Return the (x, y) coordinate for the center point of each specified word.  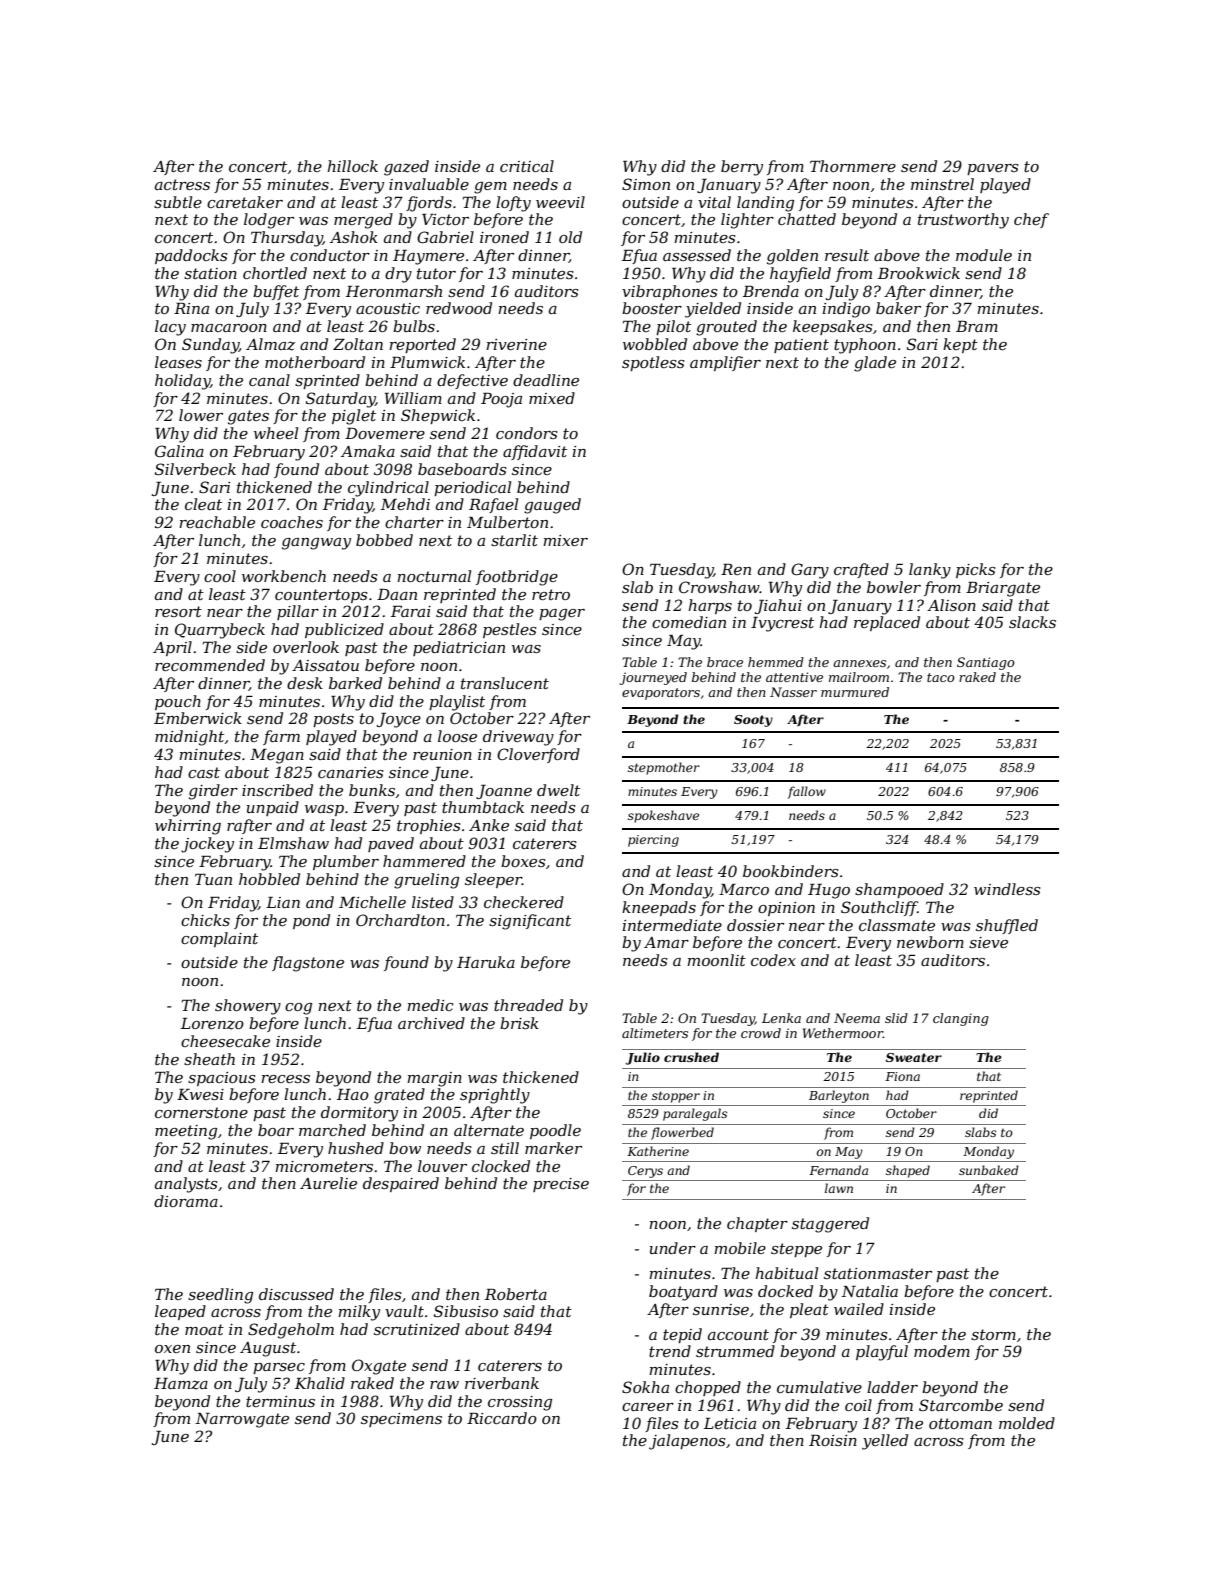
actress (182, 184)
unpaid (273, 808)
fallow (807, 792)
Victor (445, 219)
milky (359, 1313)
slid (896, 1018)
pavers (993, 169)
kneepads (659, 908)
